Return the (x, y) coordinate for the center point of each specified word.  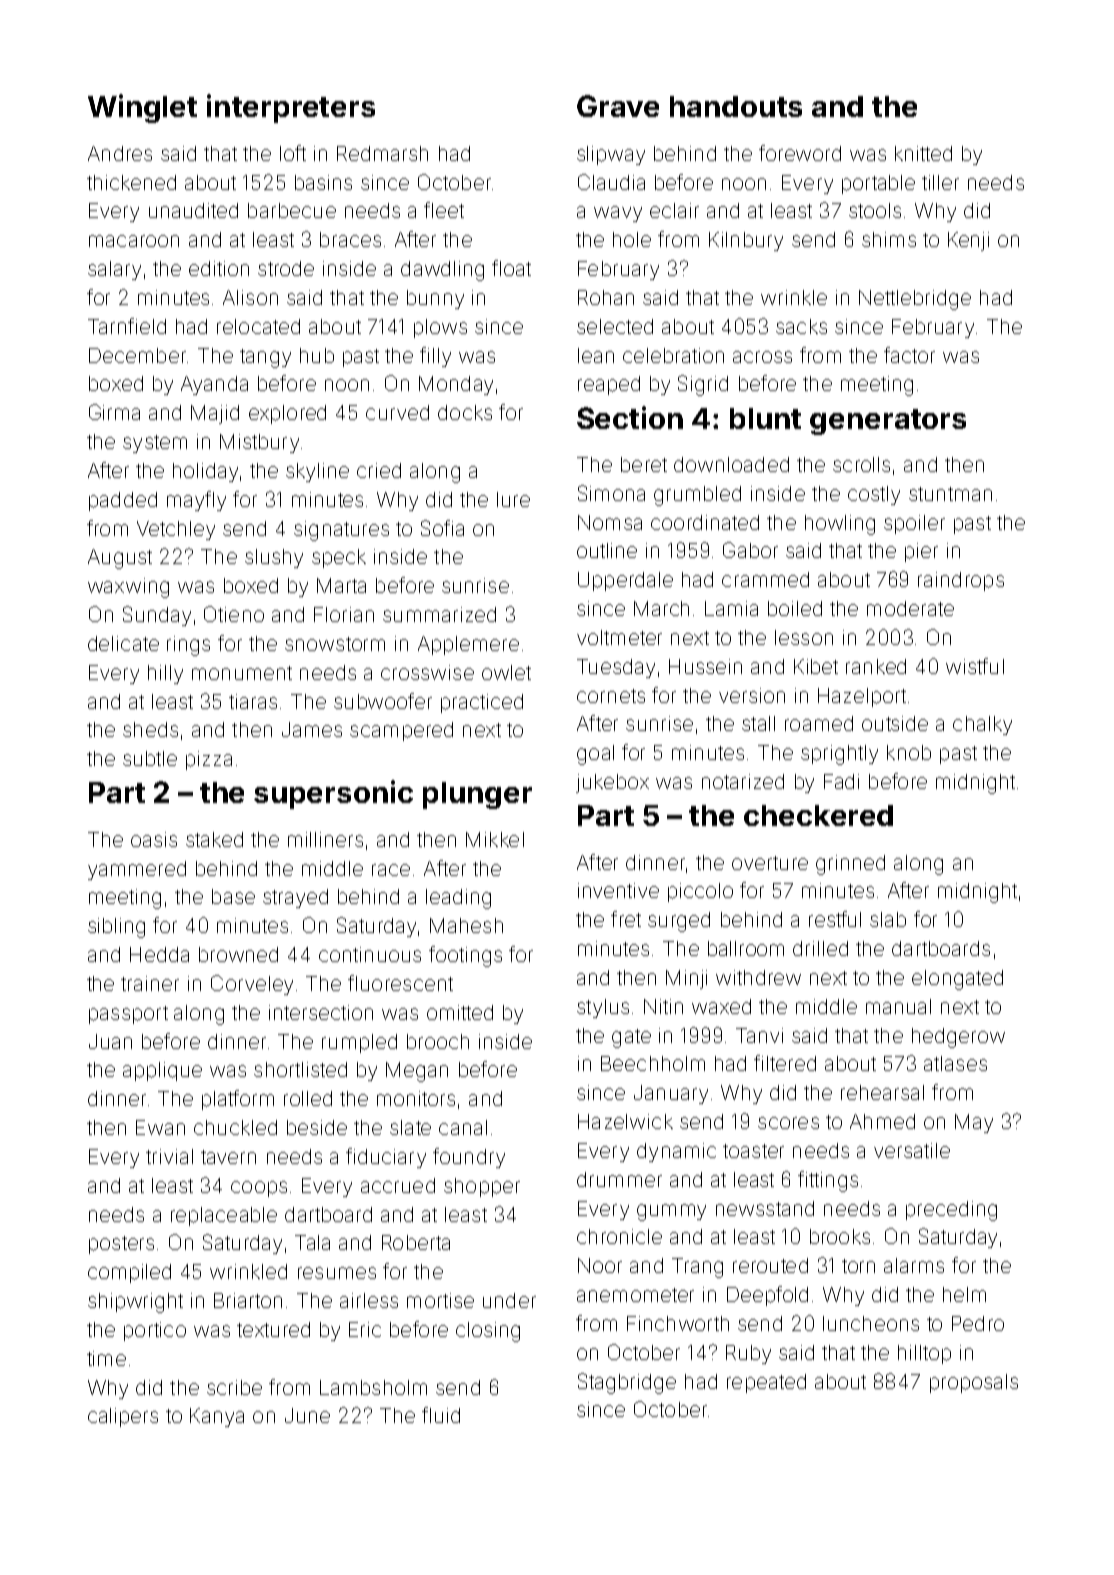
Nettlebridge (915, 300)
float (511, 268)
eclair (674, 210)
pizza (209, 760)
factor (909, 355)
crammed (765, 579)
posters (121, 1245)
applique (162, 1071)
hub (317, 355)
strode (286, 268)
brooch (438, 1041)
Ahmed (882, 1121)
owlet (506, 672)
